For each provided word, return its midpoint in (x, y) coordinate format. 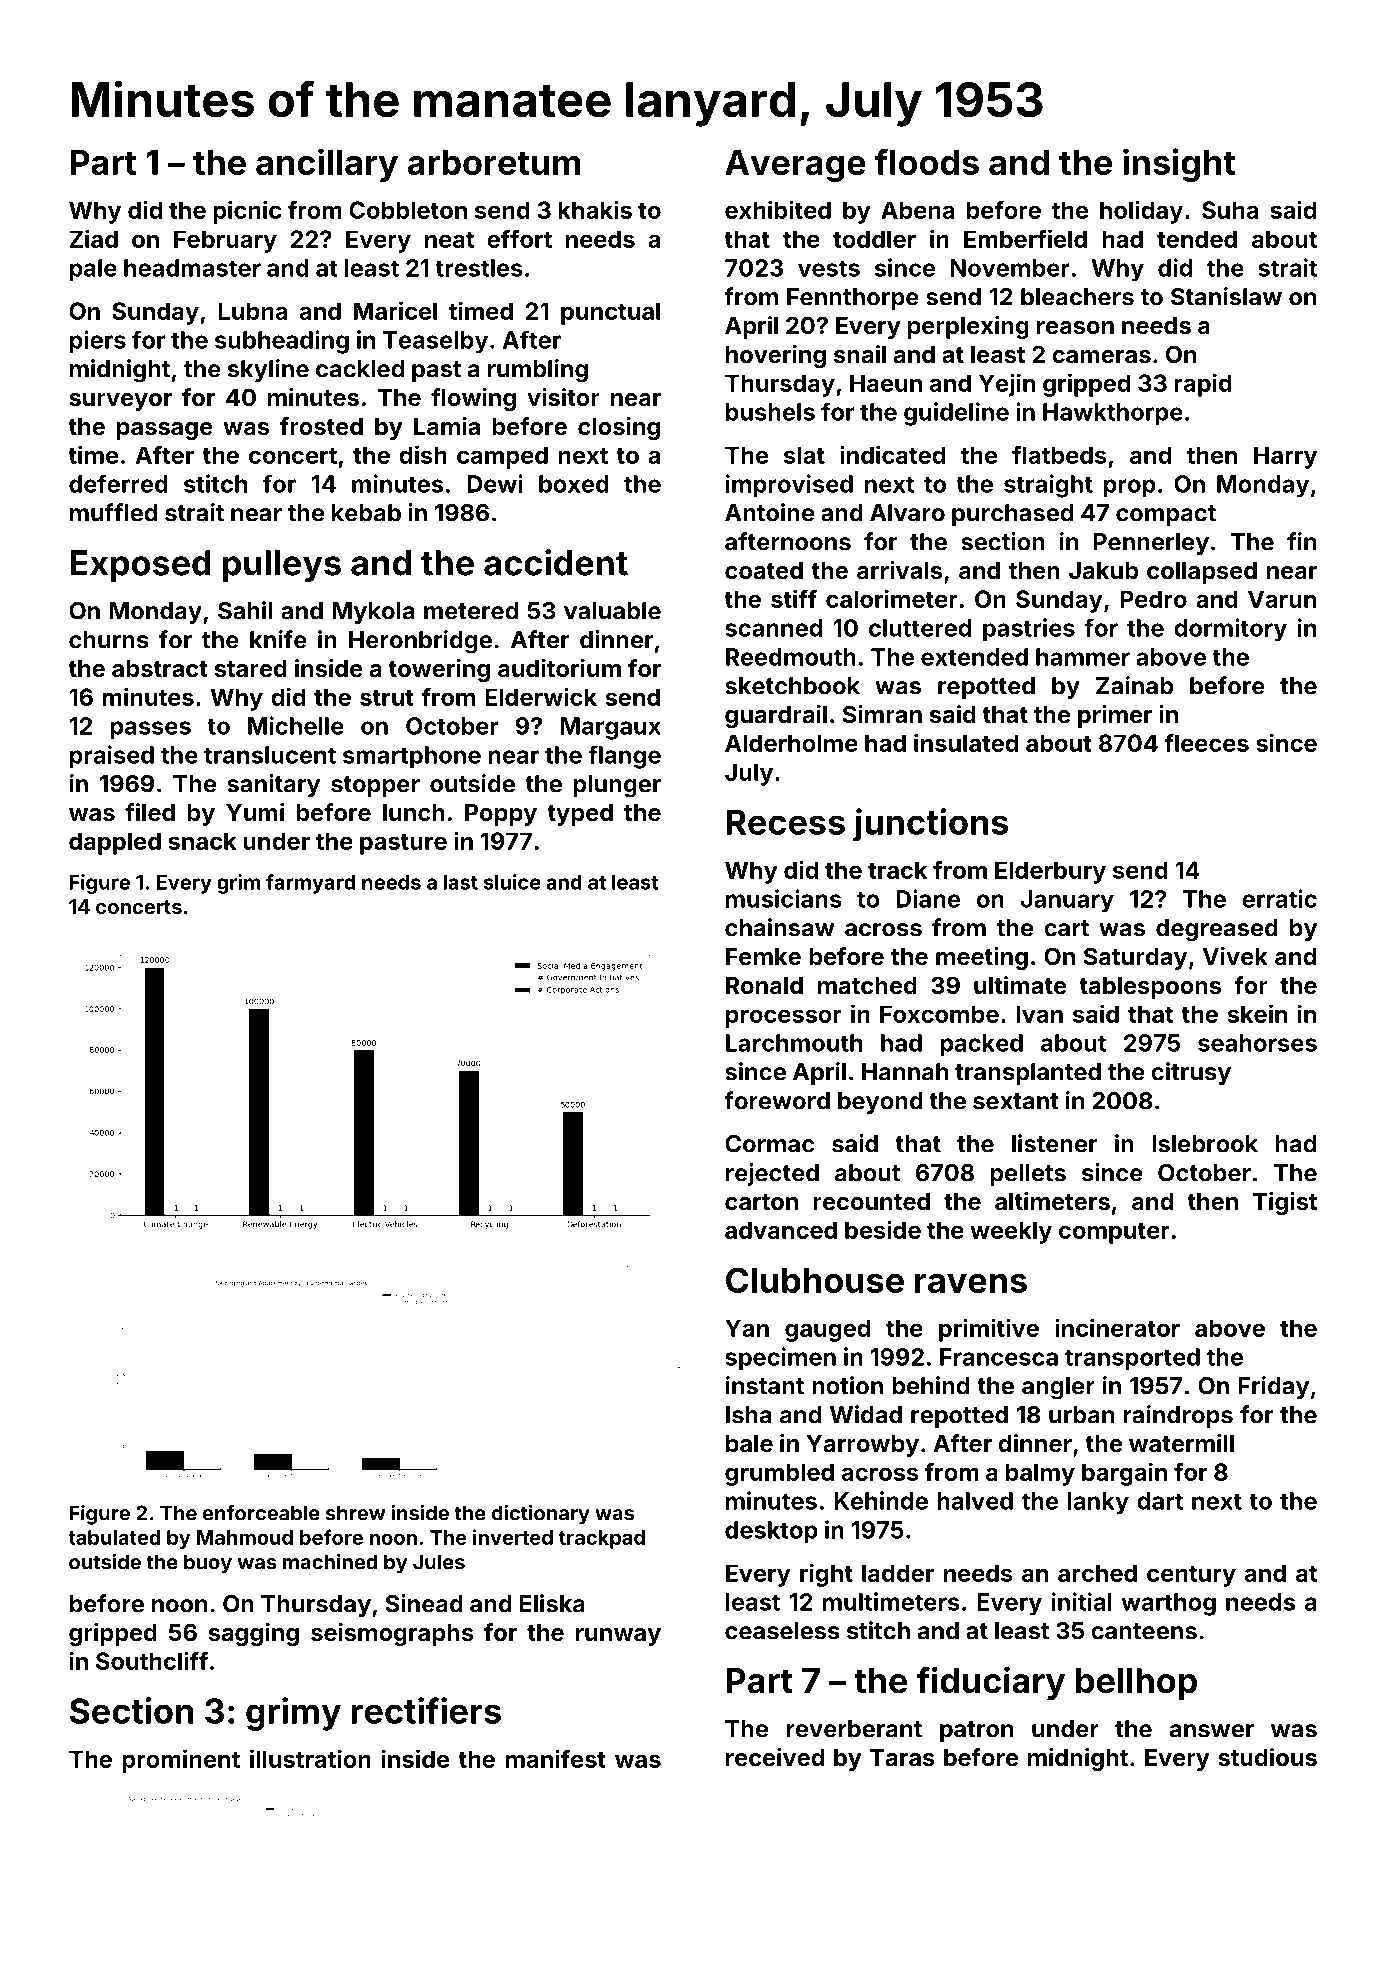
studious (1267, 1757)
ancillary (327, 165)
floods (927, 161)
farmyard (310, 884)
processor (784, 1018)
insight (1179, 165)
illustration (310, 1758)
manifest (556, 1758)
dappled (115, 843)
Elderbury (1050, 872)
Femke (763, 956)
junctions (930, 825)
